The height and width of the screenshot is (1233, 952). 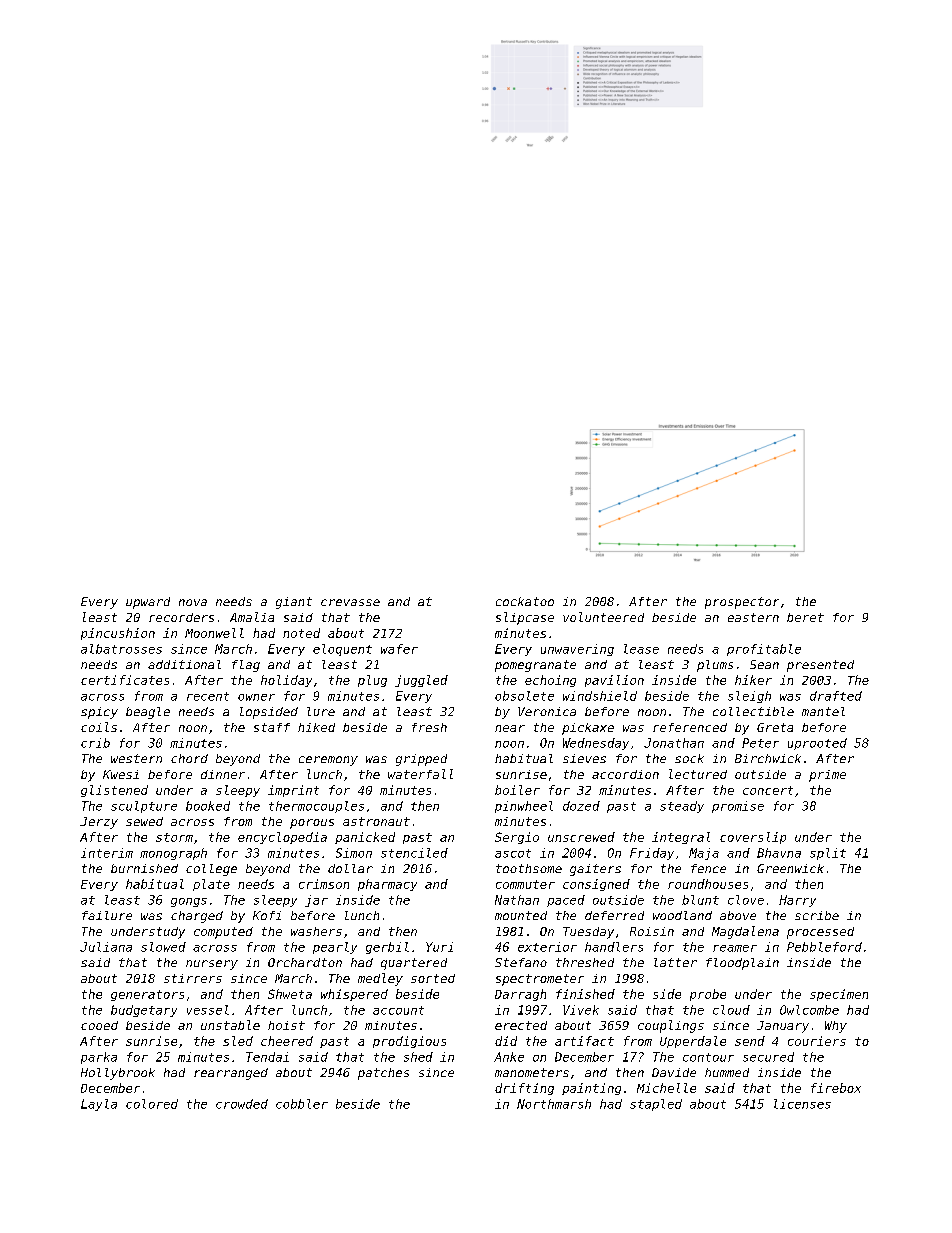 I want to click on booked, so click(x=208, y=806).
